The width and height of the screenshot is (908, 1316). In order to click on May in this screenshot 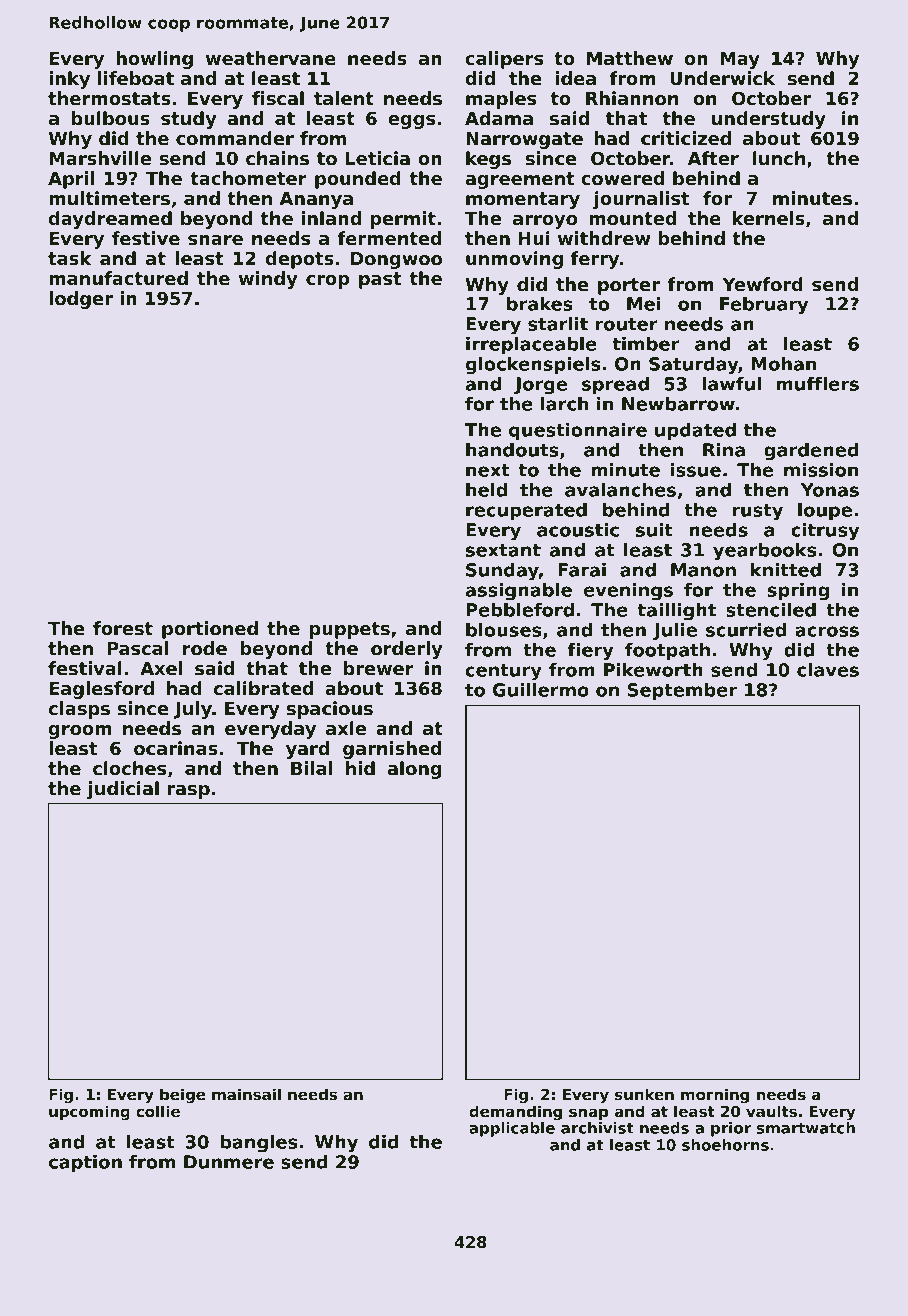, I will do `click(740, 60)`.
